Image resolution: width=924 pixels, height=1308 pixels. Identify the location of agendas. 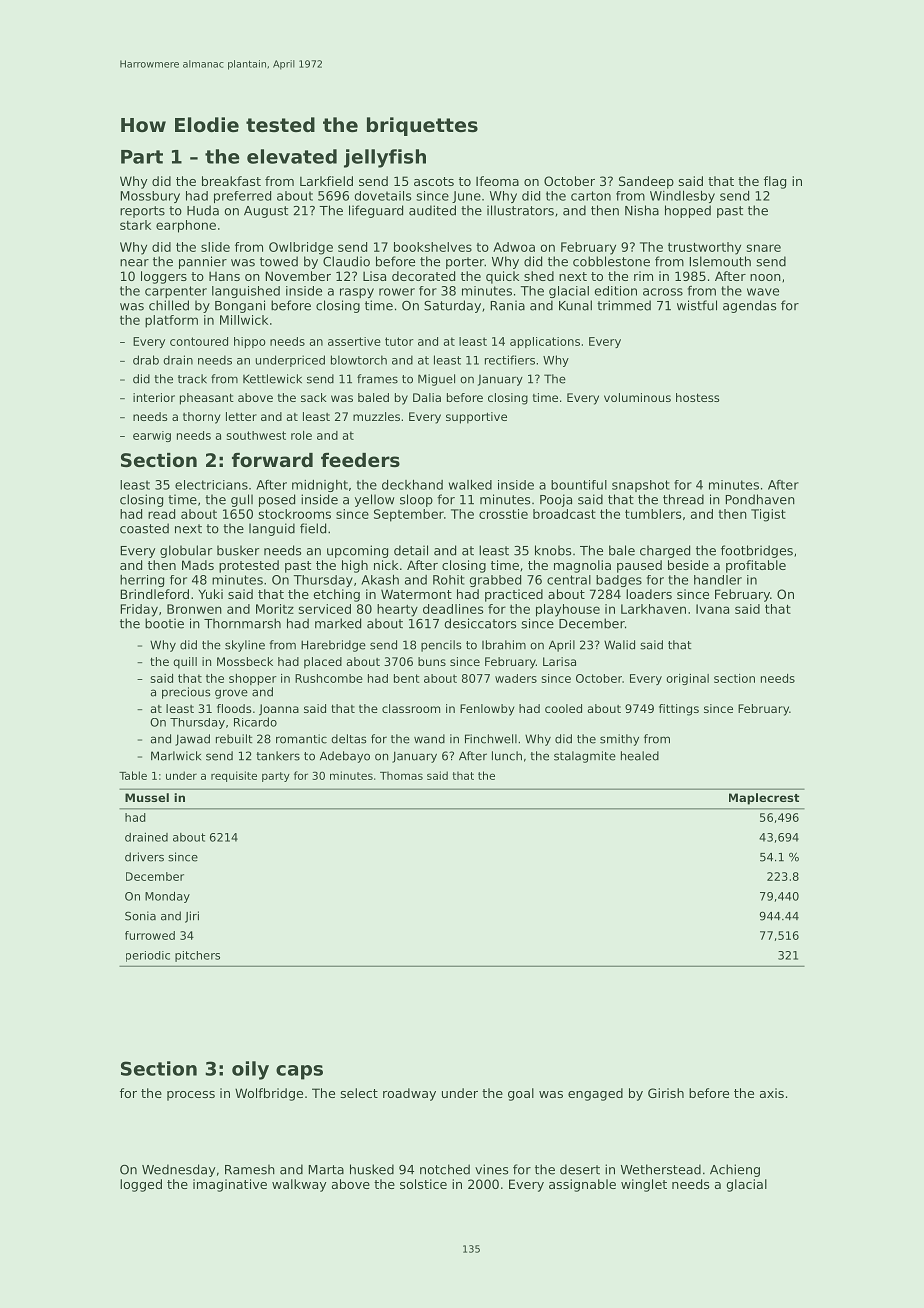
(749, 306).
